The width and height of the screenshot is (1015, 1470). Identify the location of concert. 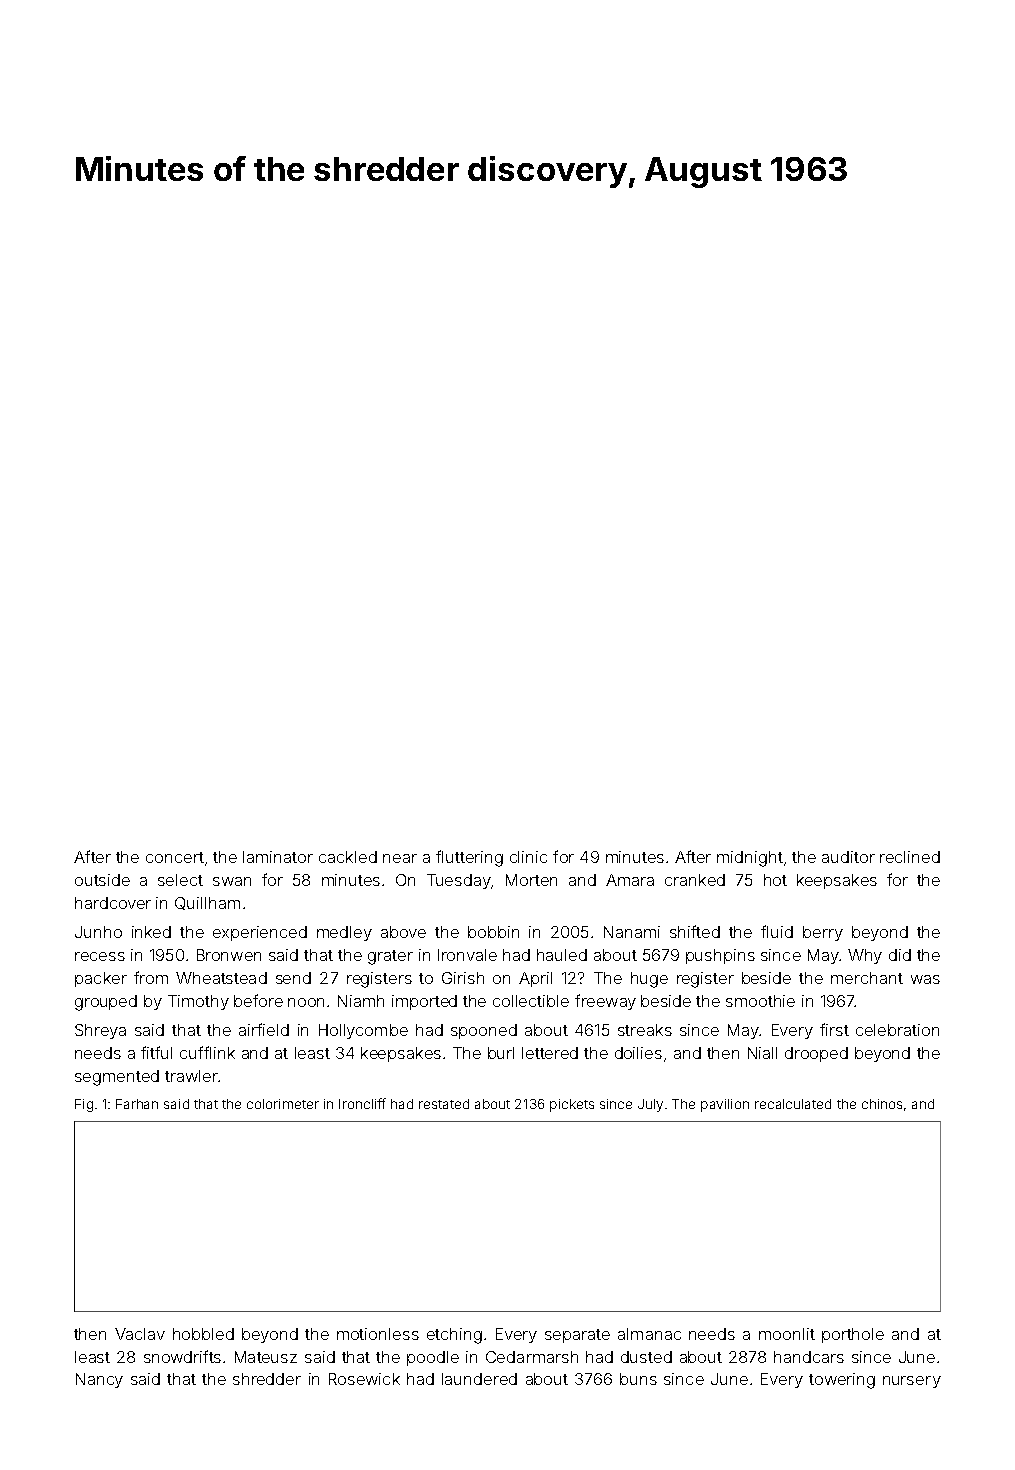
(175, 857).
